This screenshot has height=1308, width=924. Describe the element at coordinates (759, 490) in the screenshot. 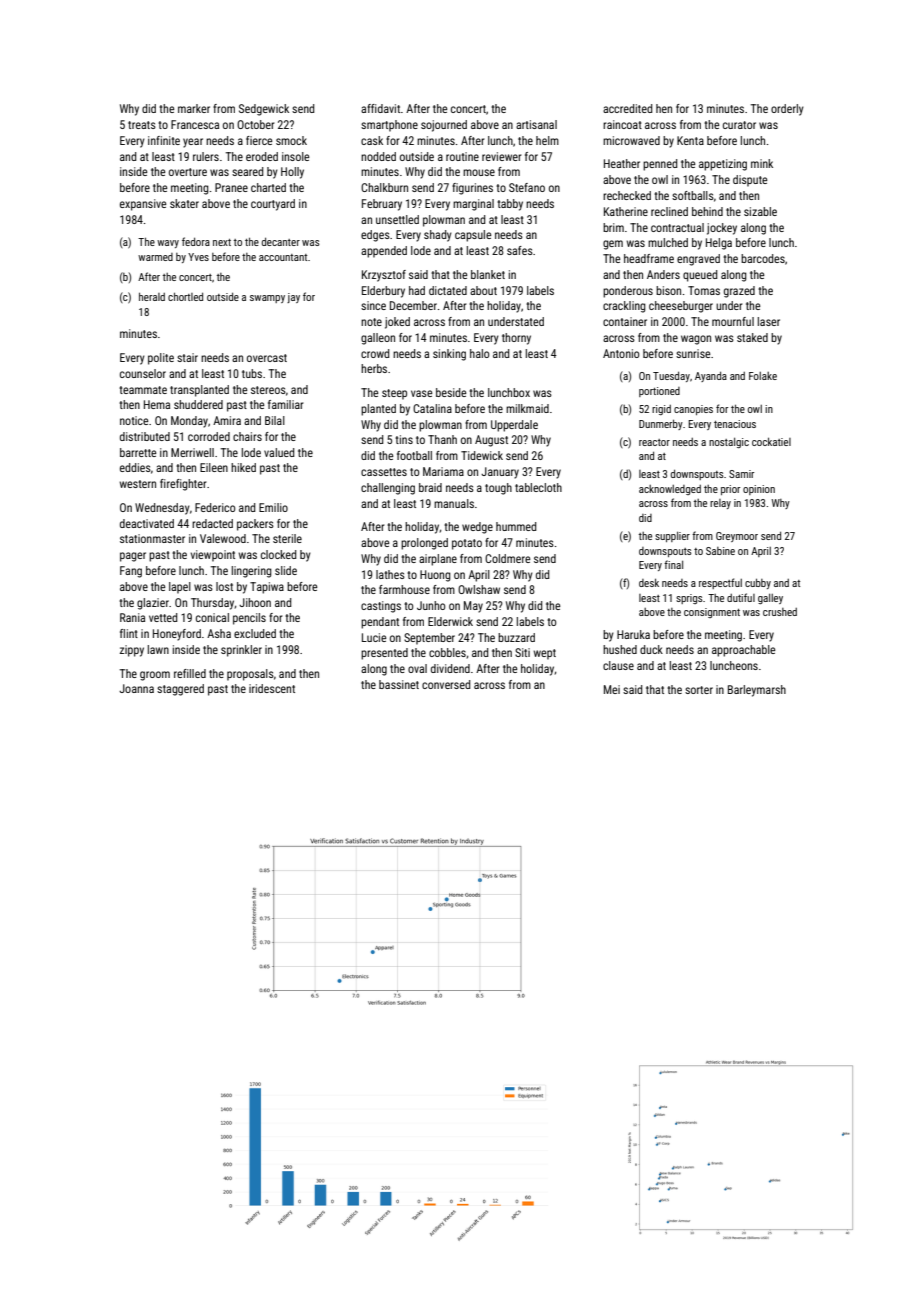

I see `opinion` at that location.
